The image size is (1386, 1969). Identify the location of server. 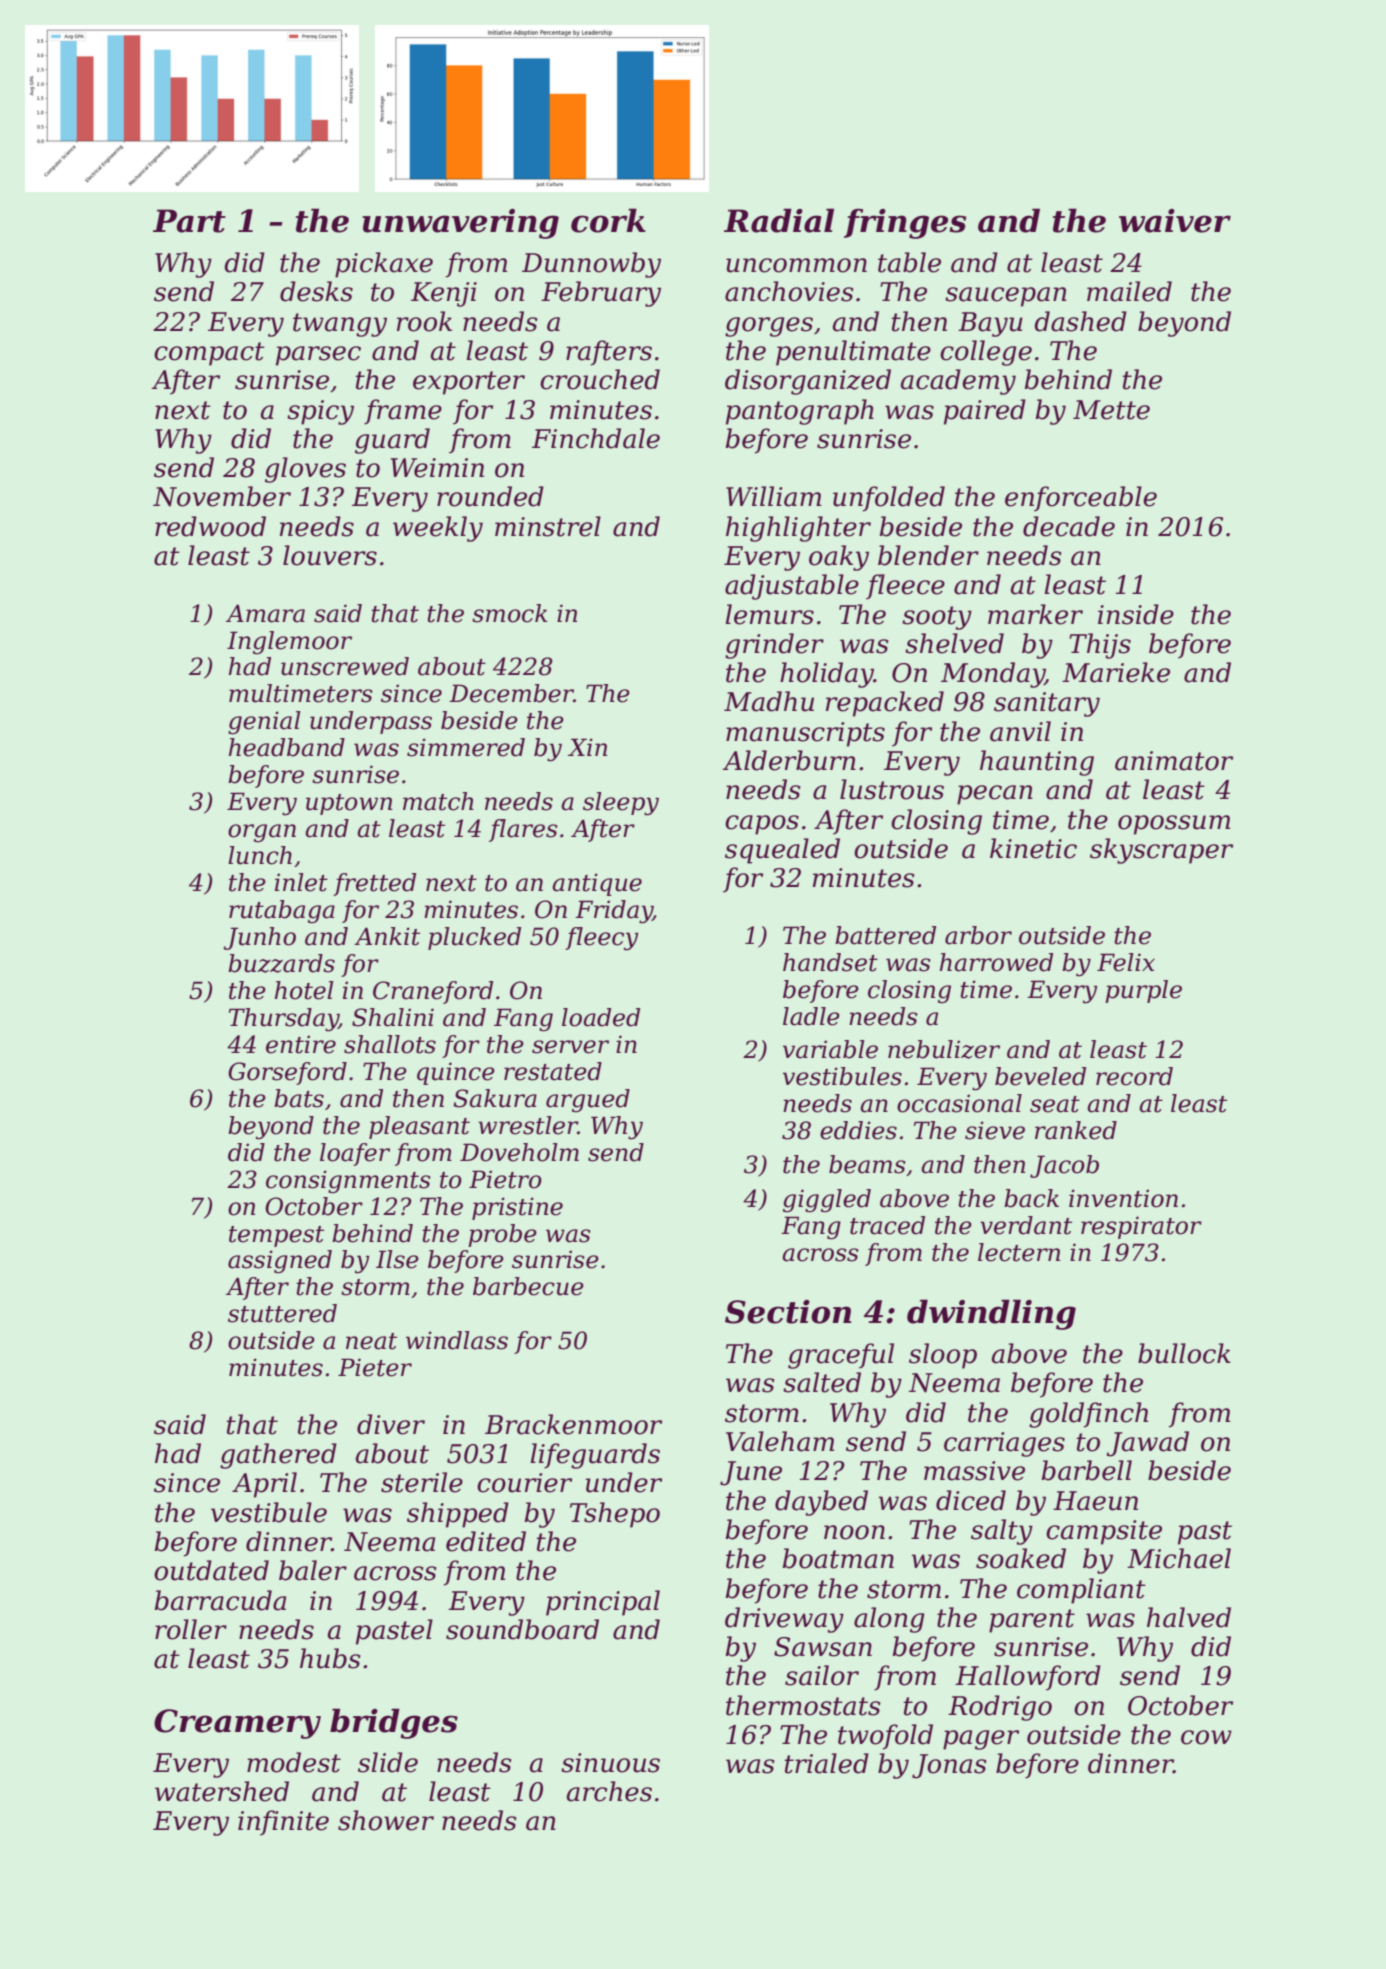
(570, 1047).
